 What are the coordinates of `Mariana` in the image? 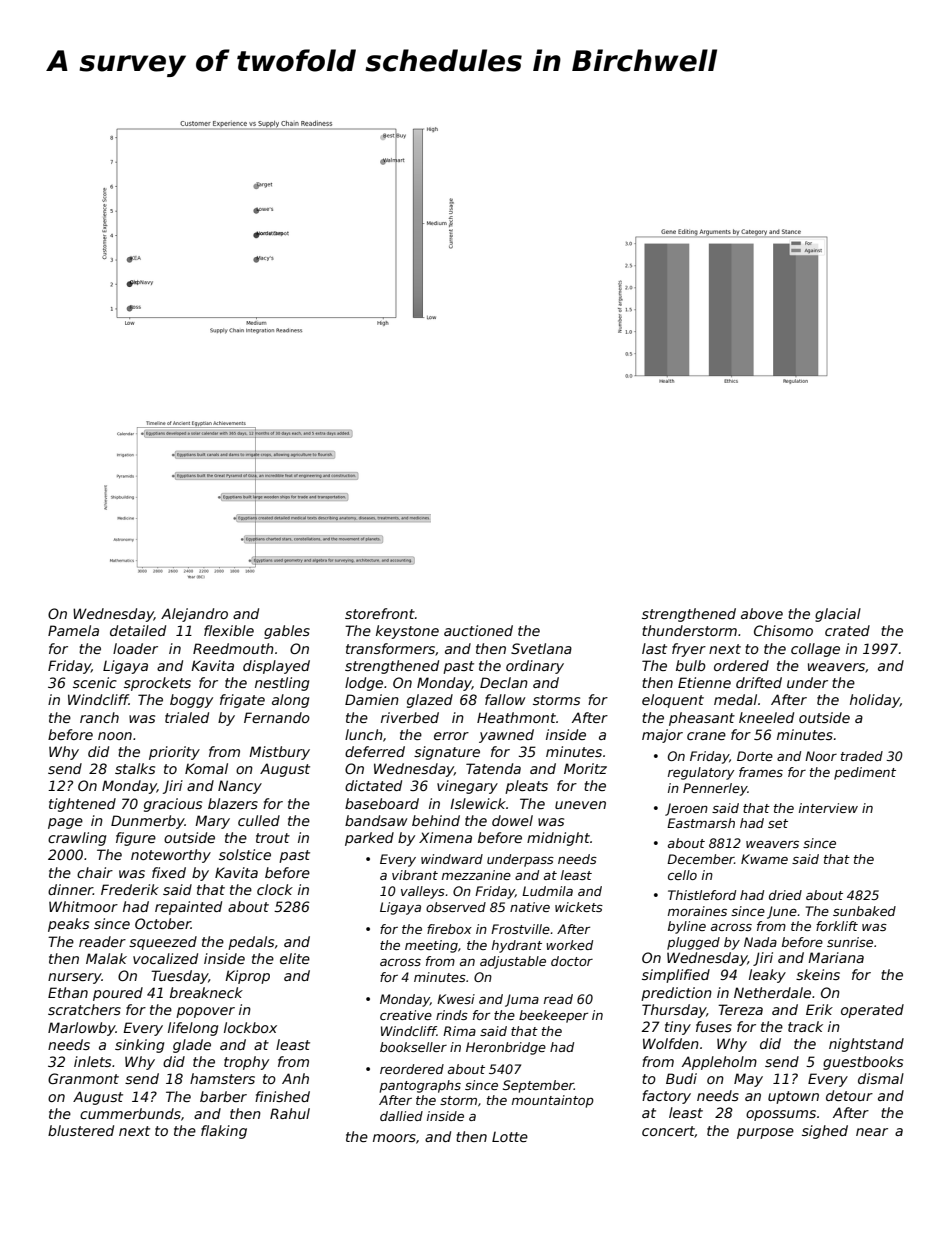 It's located at (836, 957).
